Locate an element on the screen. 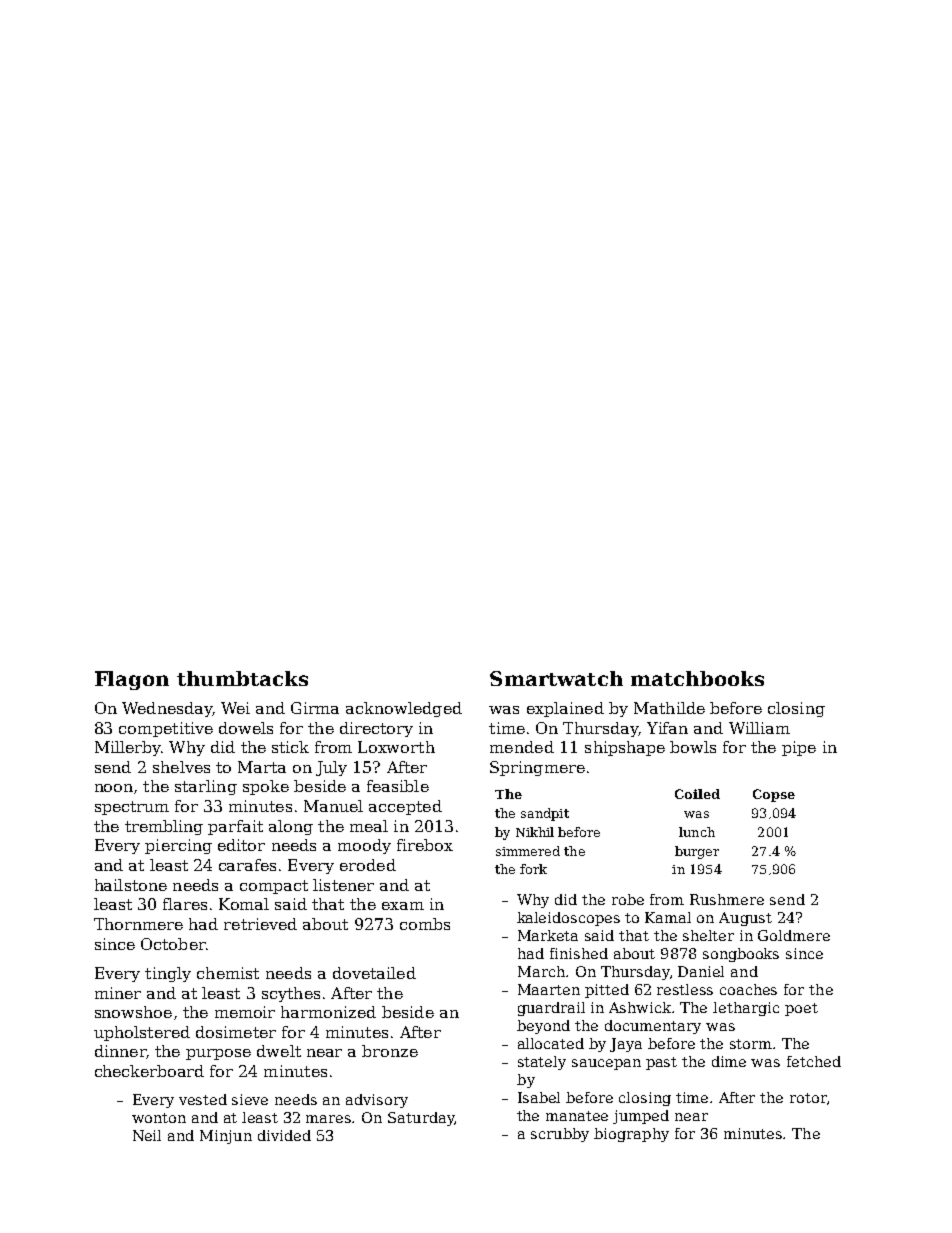 This screenshot has height=1233, width=952. burger is located at coordinates (697, 852).
